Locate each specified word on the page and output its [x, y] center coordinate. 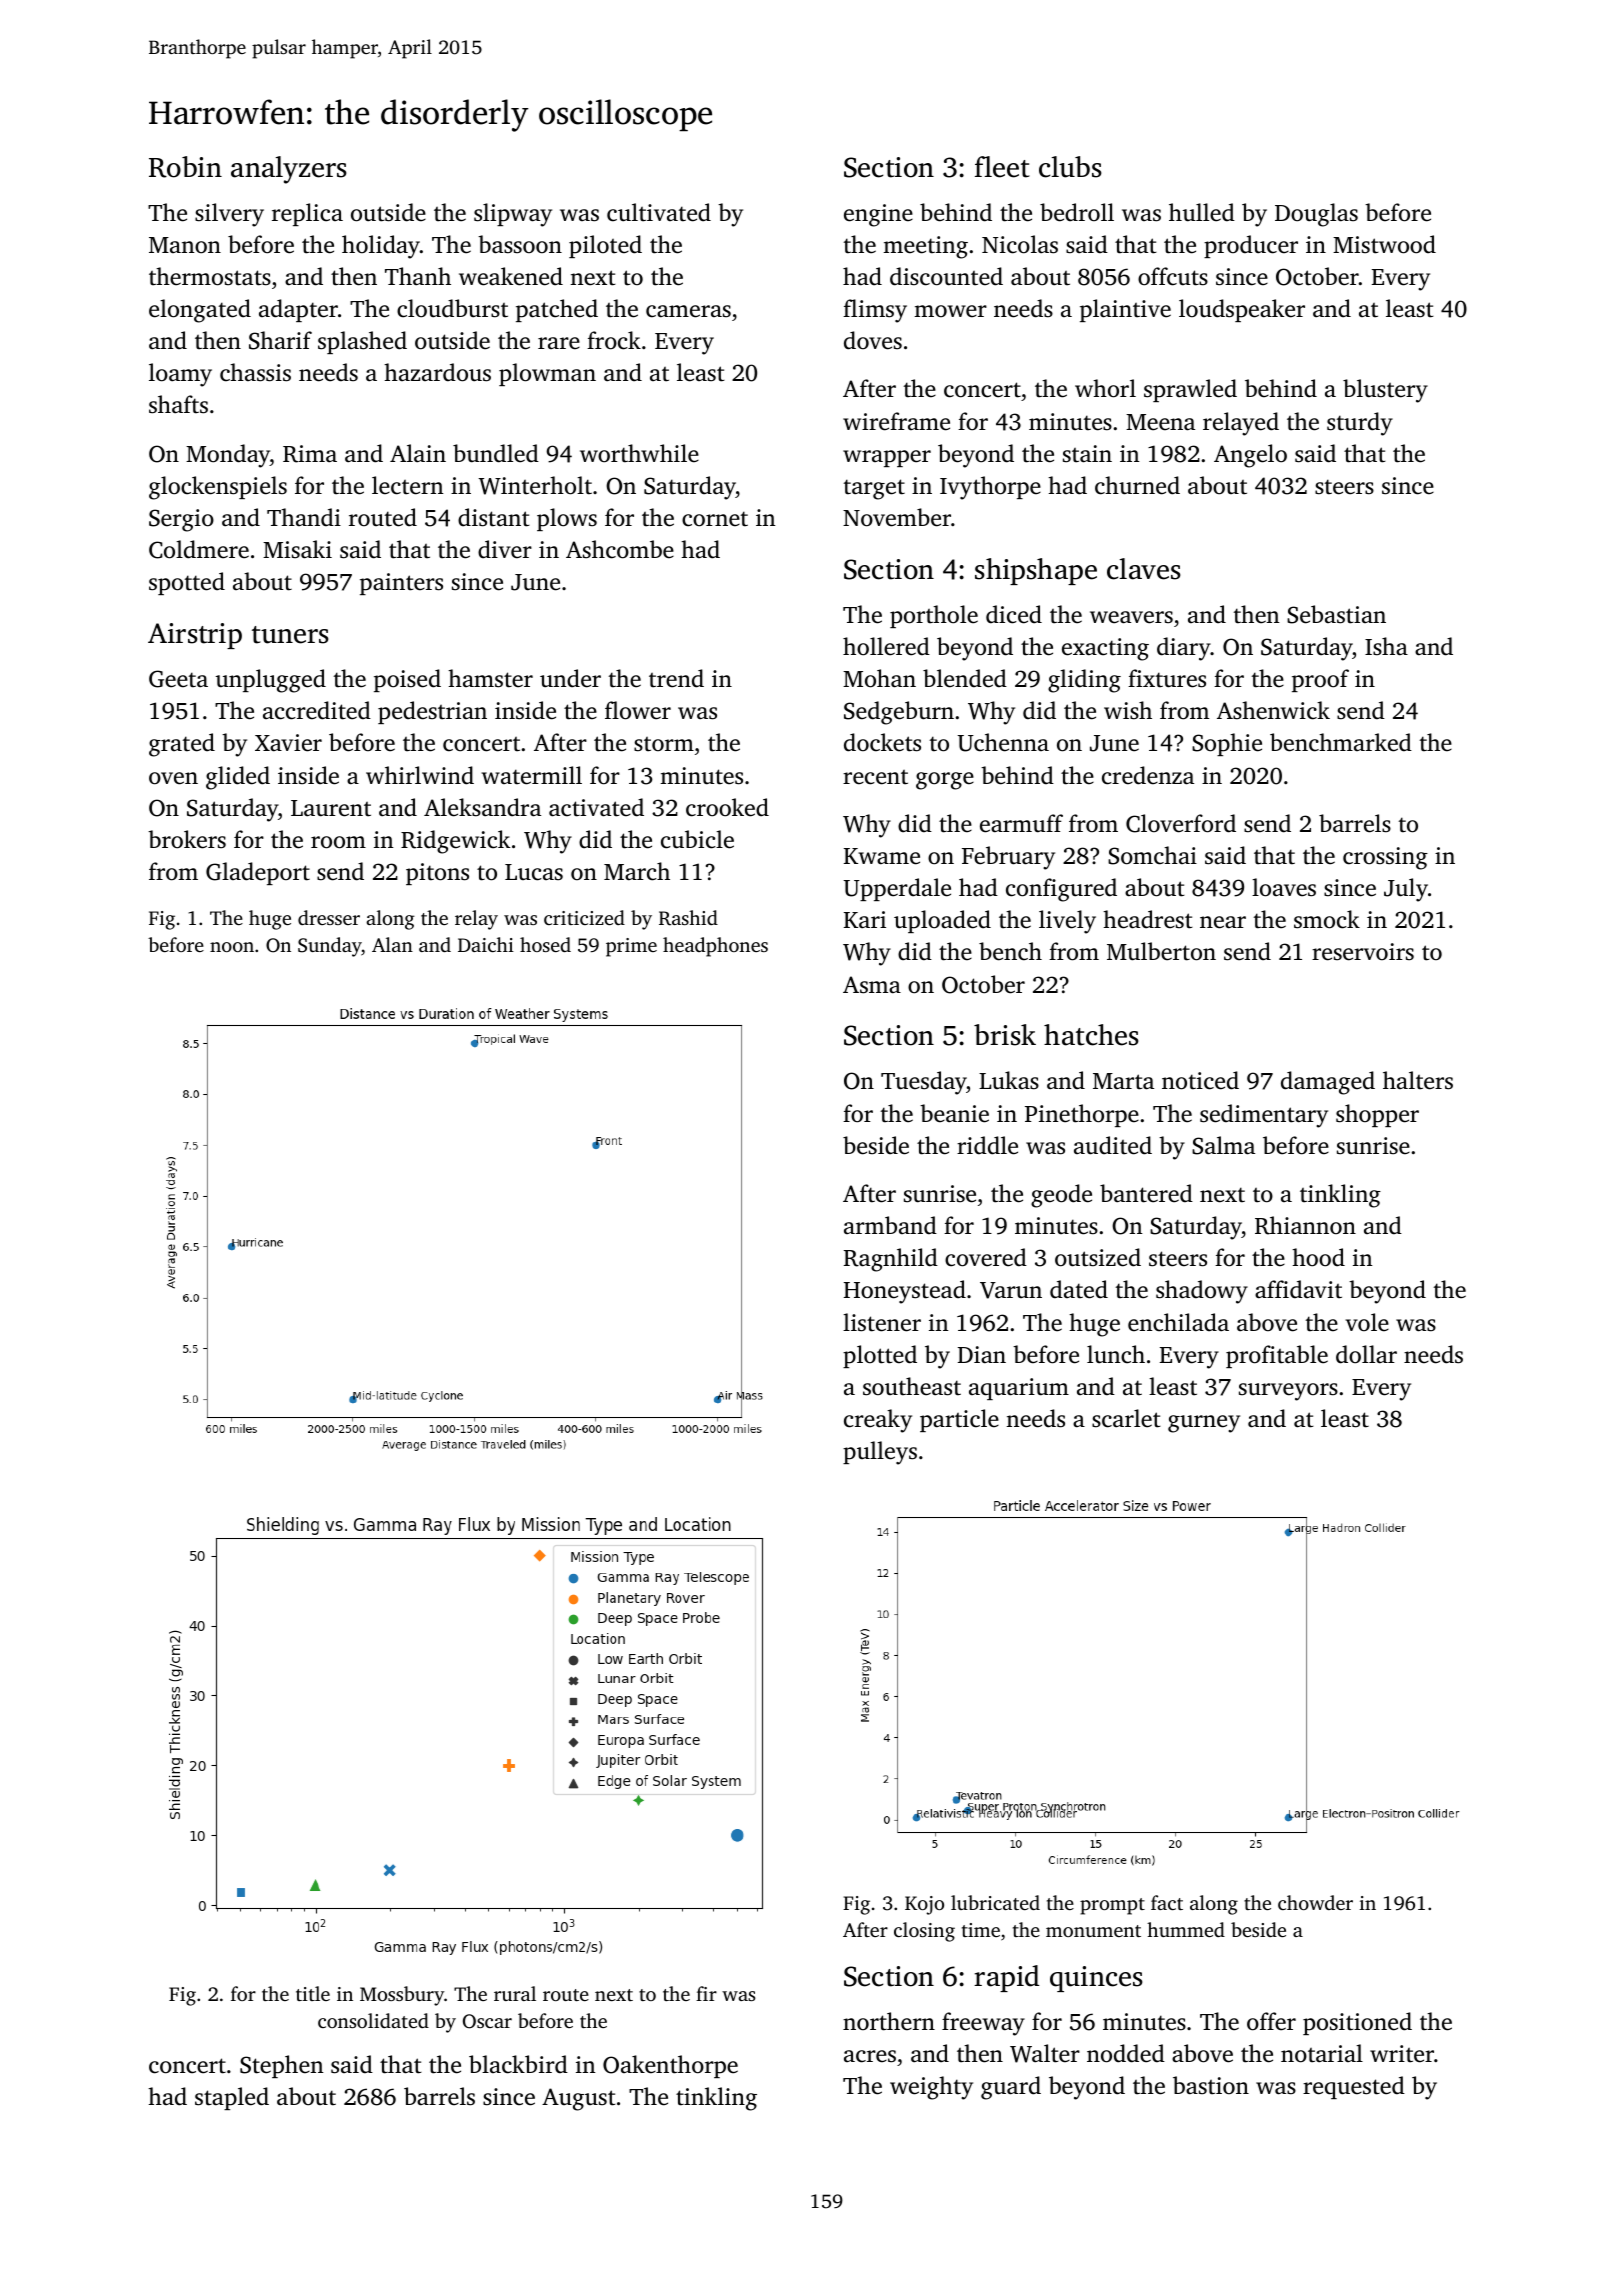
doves [873, 340]
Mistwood [1384, 244]
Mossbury [402, 1996]
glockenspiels [218, 488]
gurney [1204, 1424]
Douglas [1316, 215]
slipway [513, 215]
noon [232, 947]
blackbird [518, 2064]
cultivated [659, 212]
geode [1061, 1196]
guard [1011, 2088]
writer [1402, 2054]
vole [1367, 1322]
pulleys [880, 1453]
